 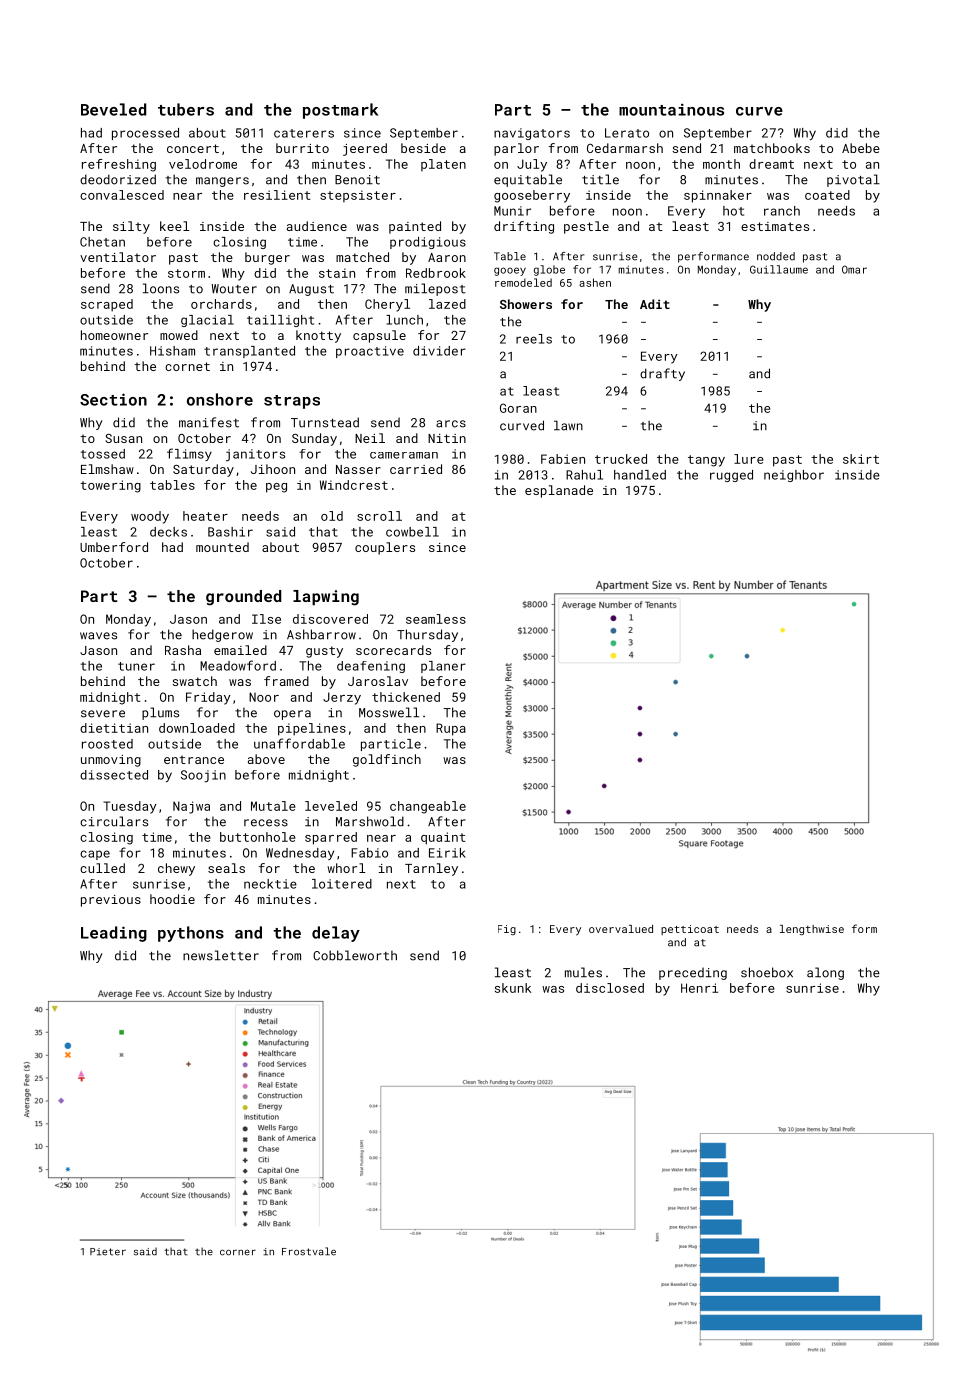 I want to click on Pieter, so click(x=108, y=1252).
